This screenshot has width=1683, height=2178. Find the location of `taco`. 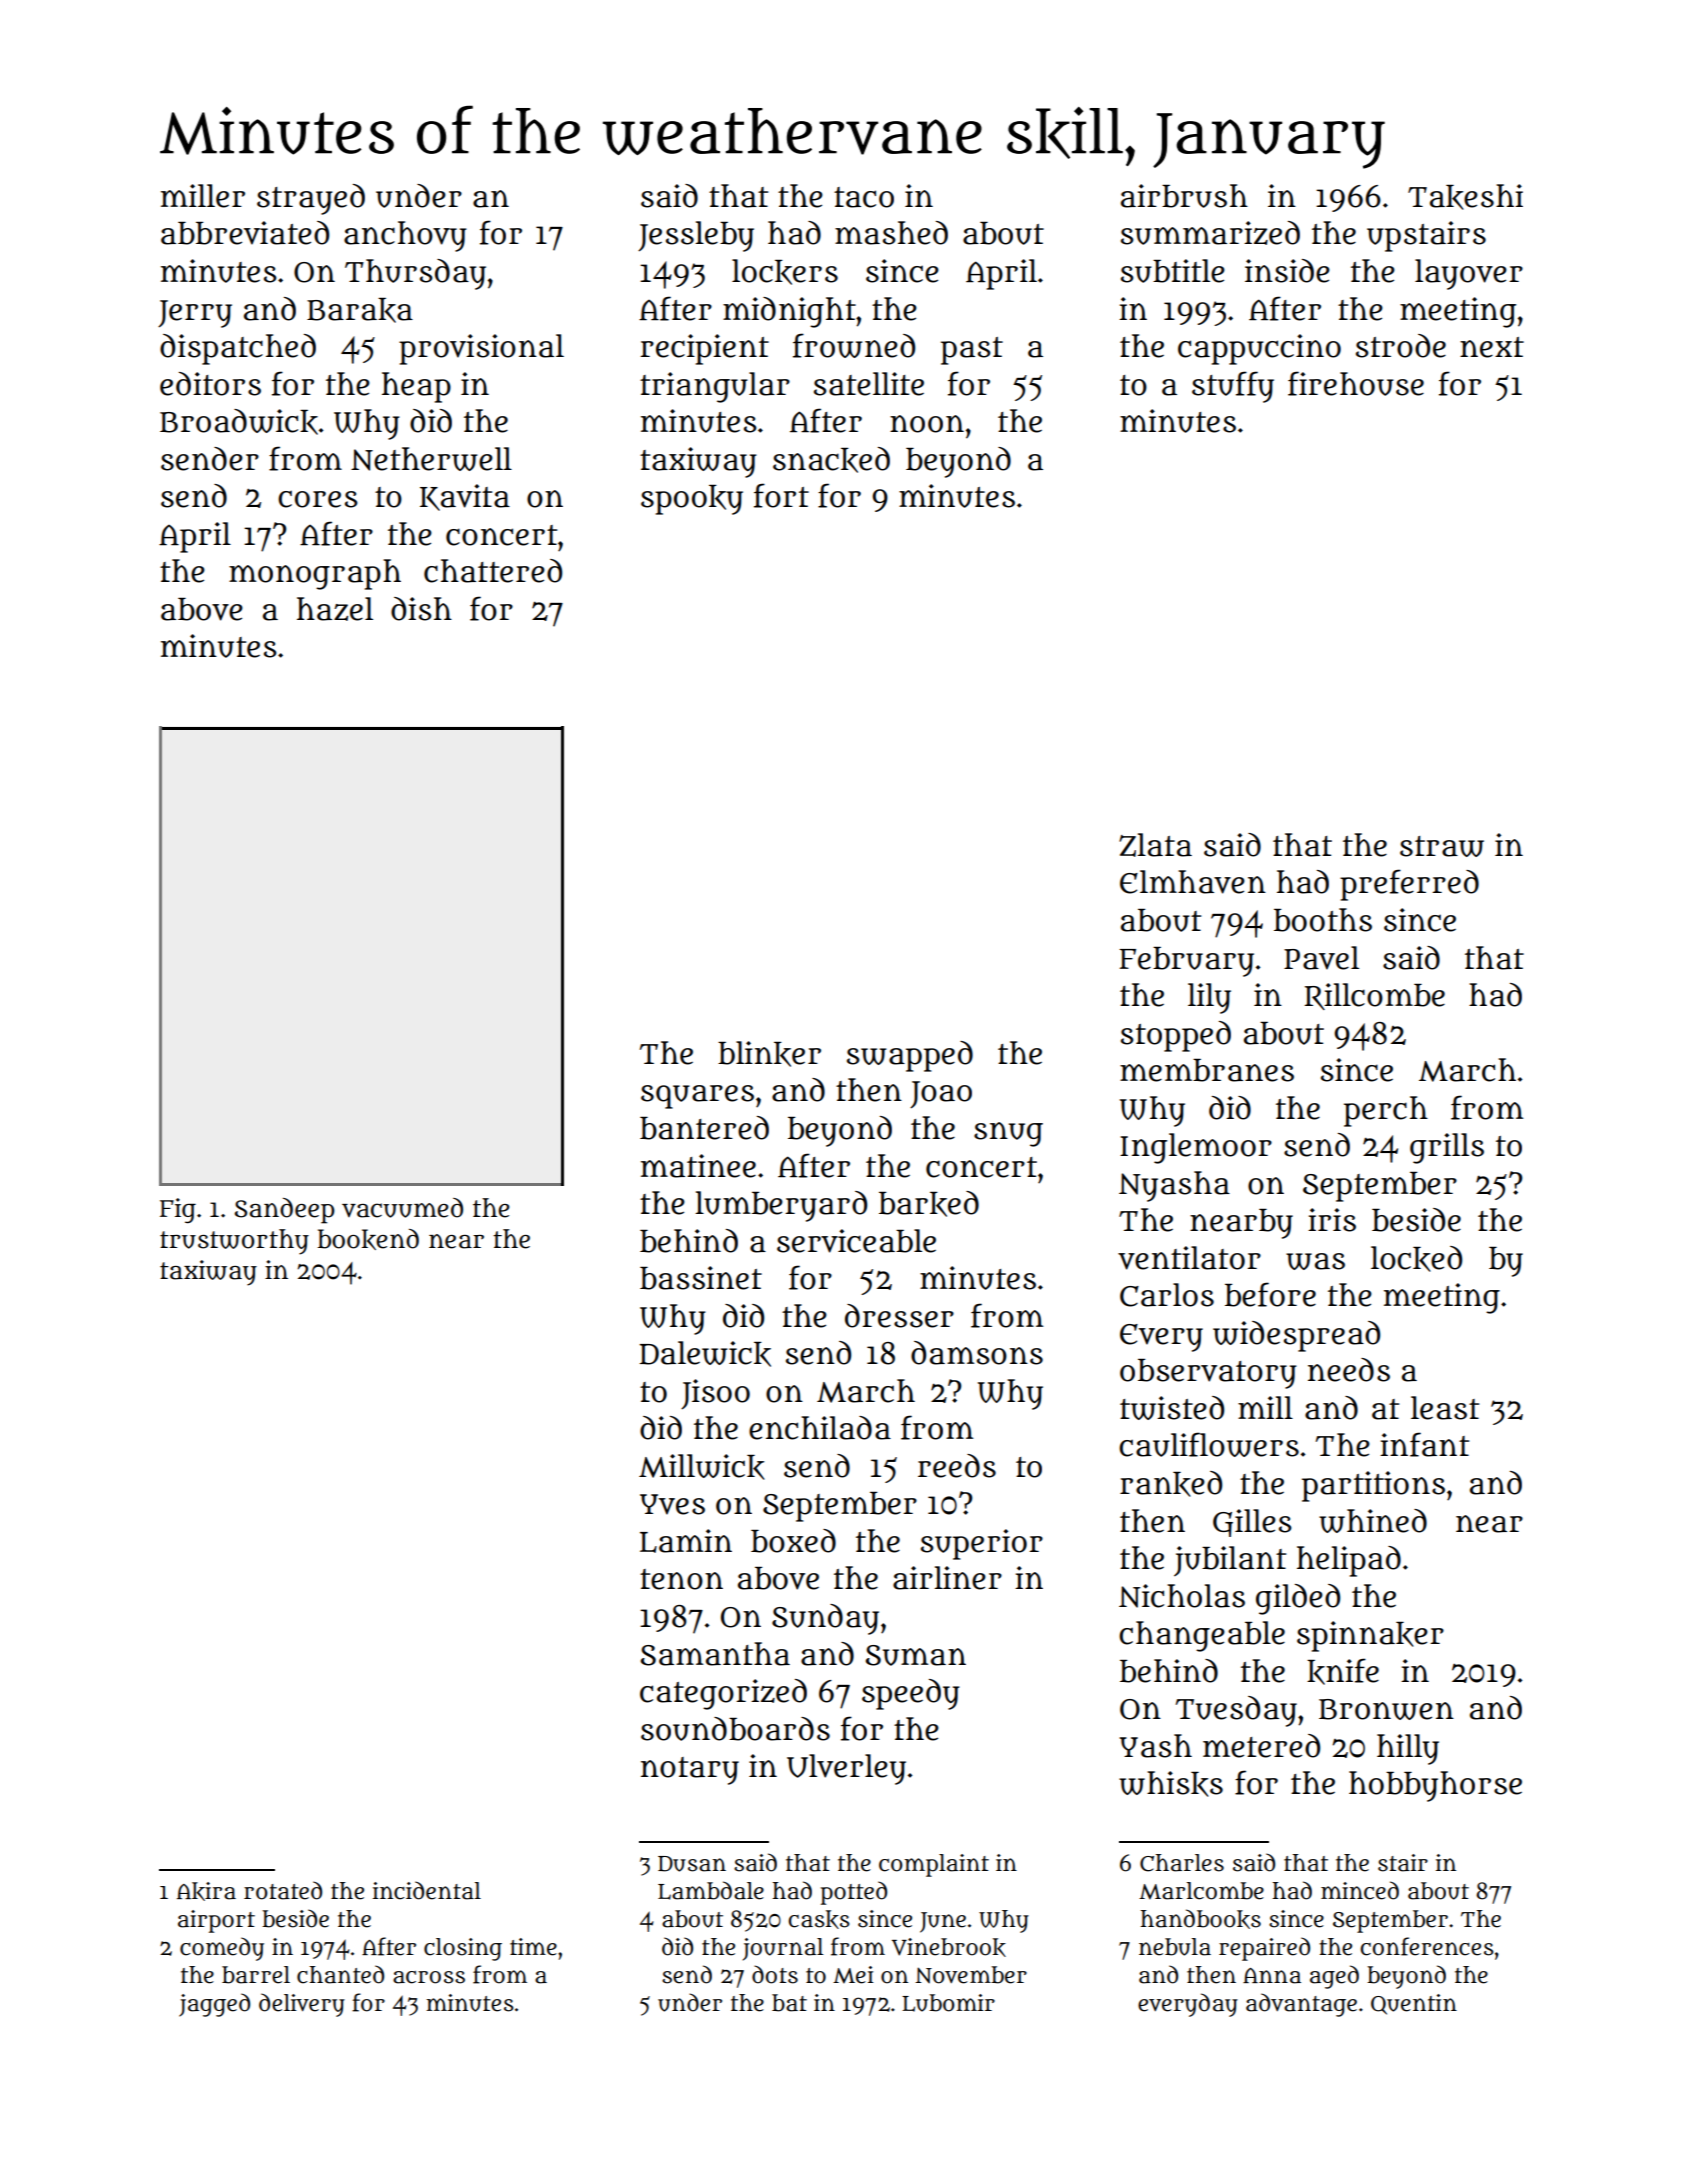

taco is located at coordinates (864, 197).
